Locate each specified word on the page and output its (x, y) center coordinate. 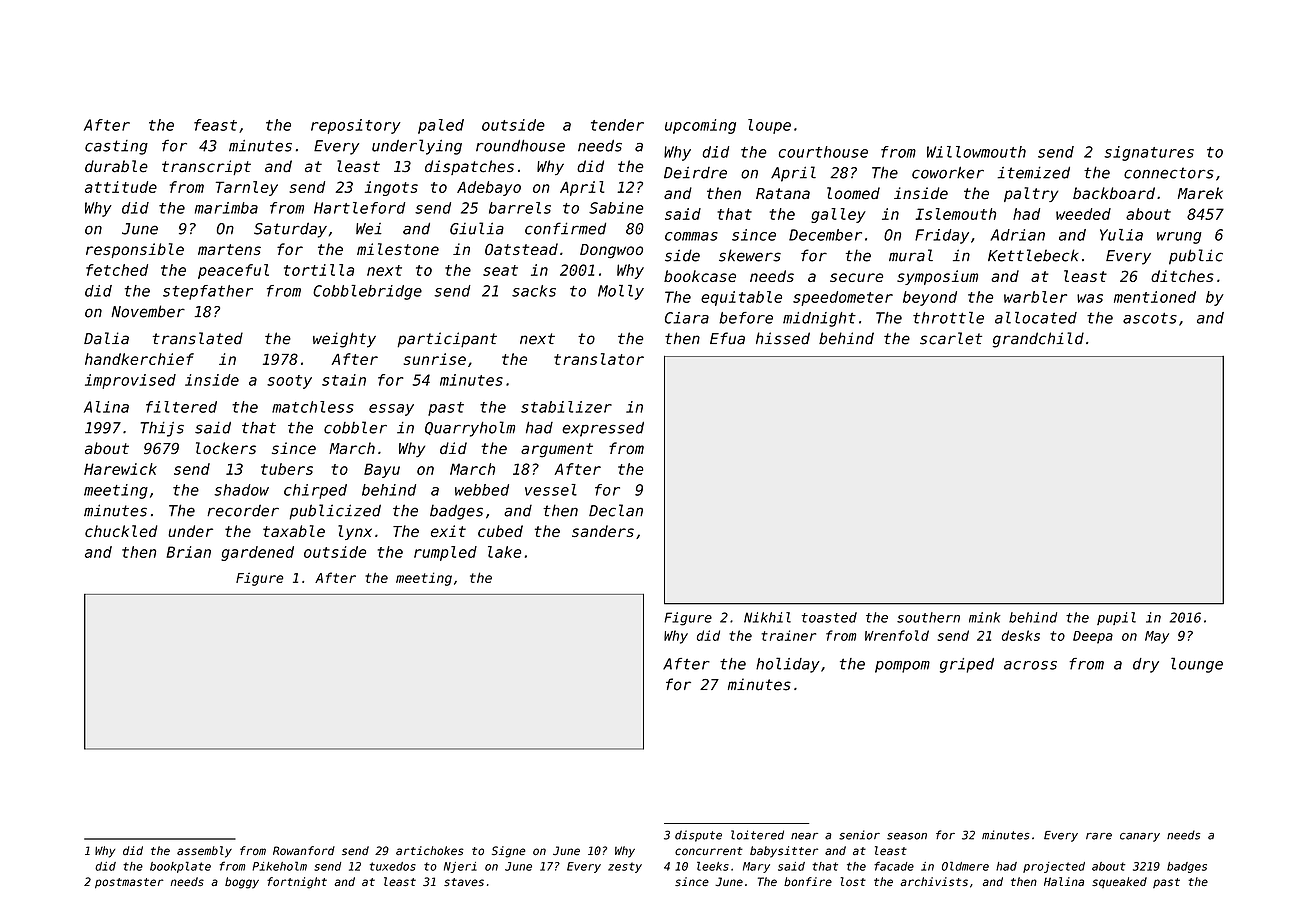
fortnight (297, 883)
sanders (603, 531)
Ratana (783, 193)
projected (1054, 867)
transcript (206, 167)
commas (691, 236)
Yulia (1121, 235)
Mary (756, 867)
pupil (1116, 618)
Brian (188, 552)
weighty (344, 340)
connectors (1169, 173)
